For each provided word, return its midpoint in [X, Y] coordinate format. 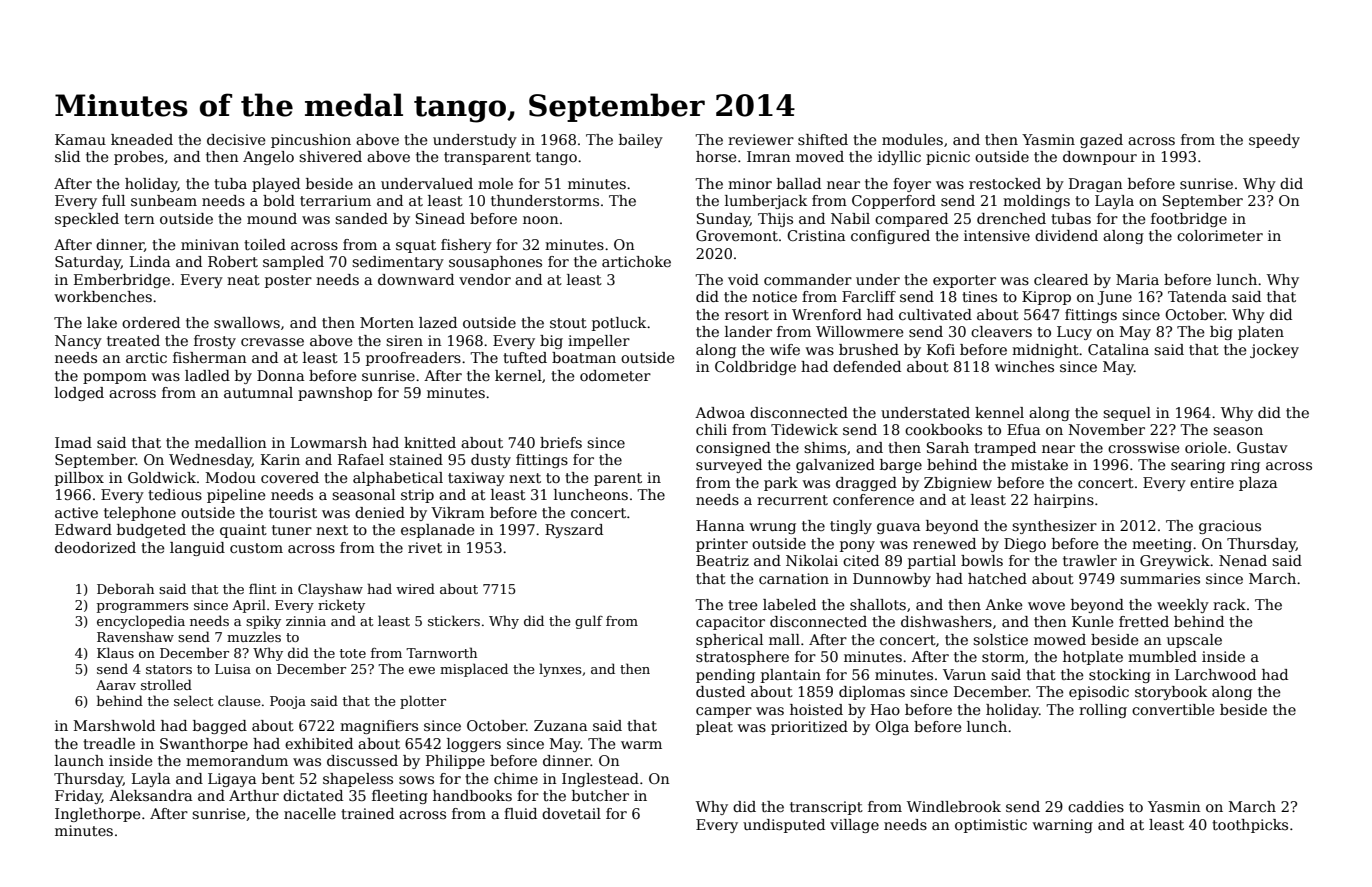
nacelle [310, 813]
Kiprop [1046, 298]
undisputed [784, 826]
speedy [1274, 141]
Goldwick [162, 477]
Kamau [80, 139]
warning [1063, 826]
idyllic [899, 158]
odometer [615, 375]
